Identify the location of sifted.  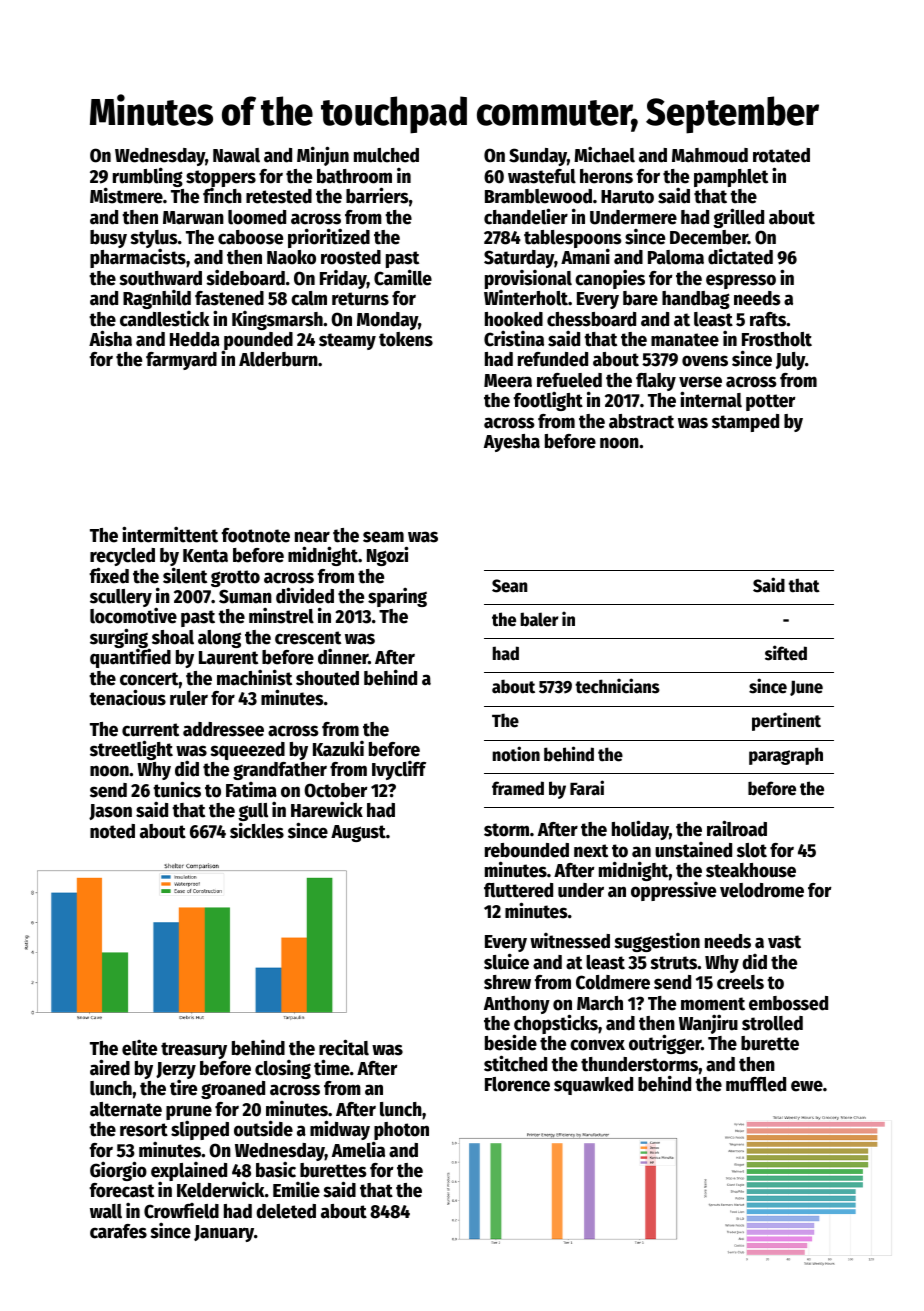
(786, 653).
